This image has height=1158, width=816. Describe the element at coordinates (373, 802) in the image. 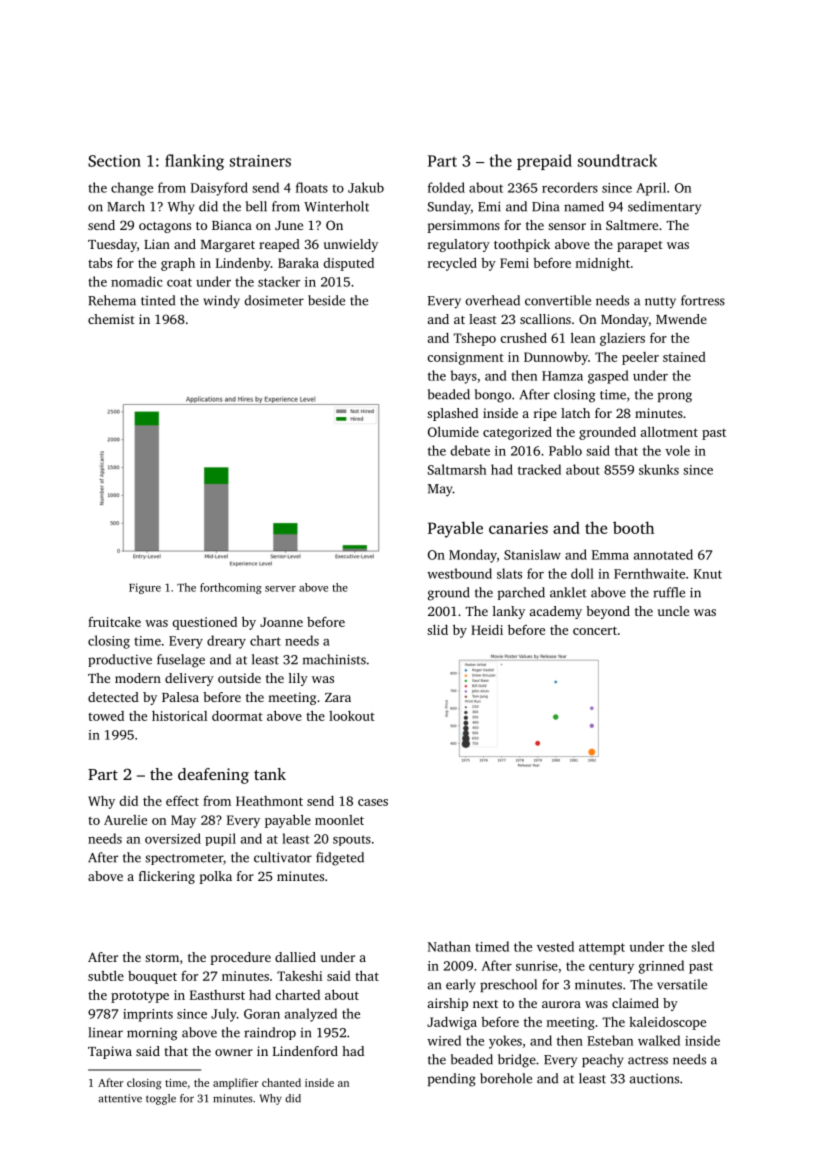

I see `cases` at that location.
